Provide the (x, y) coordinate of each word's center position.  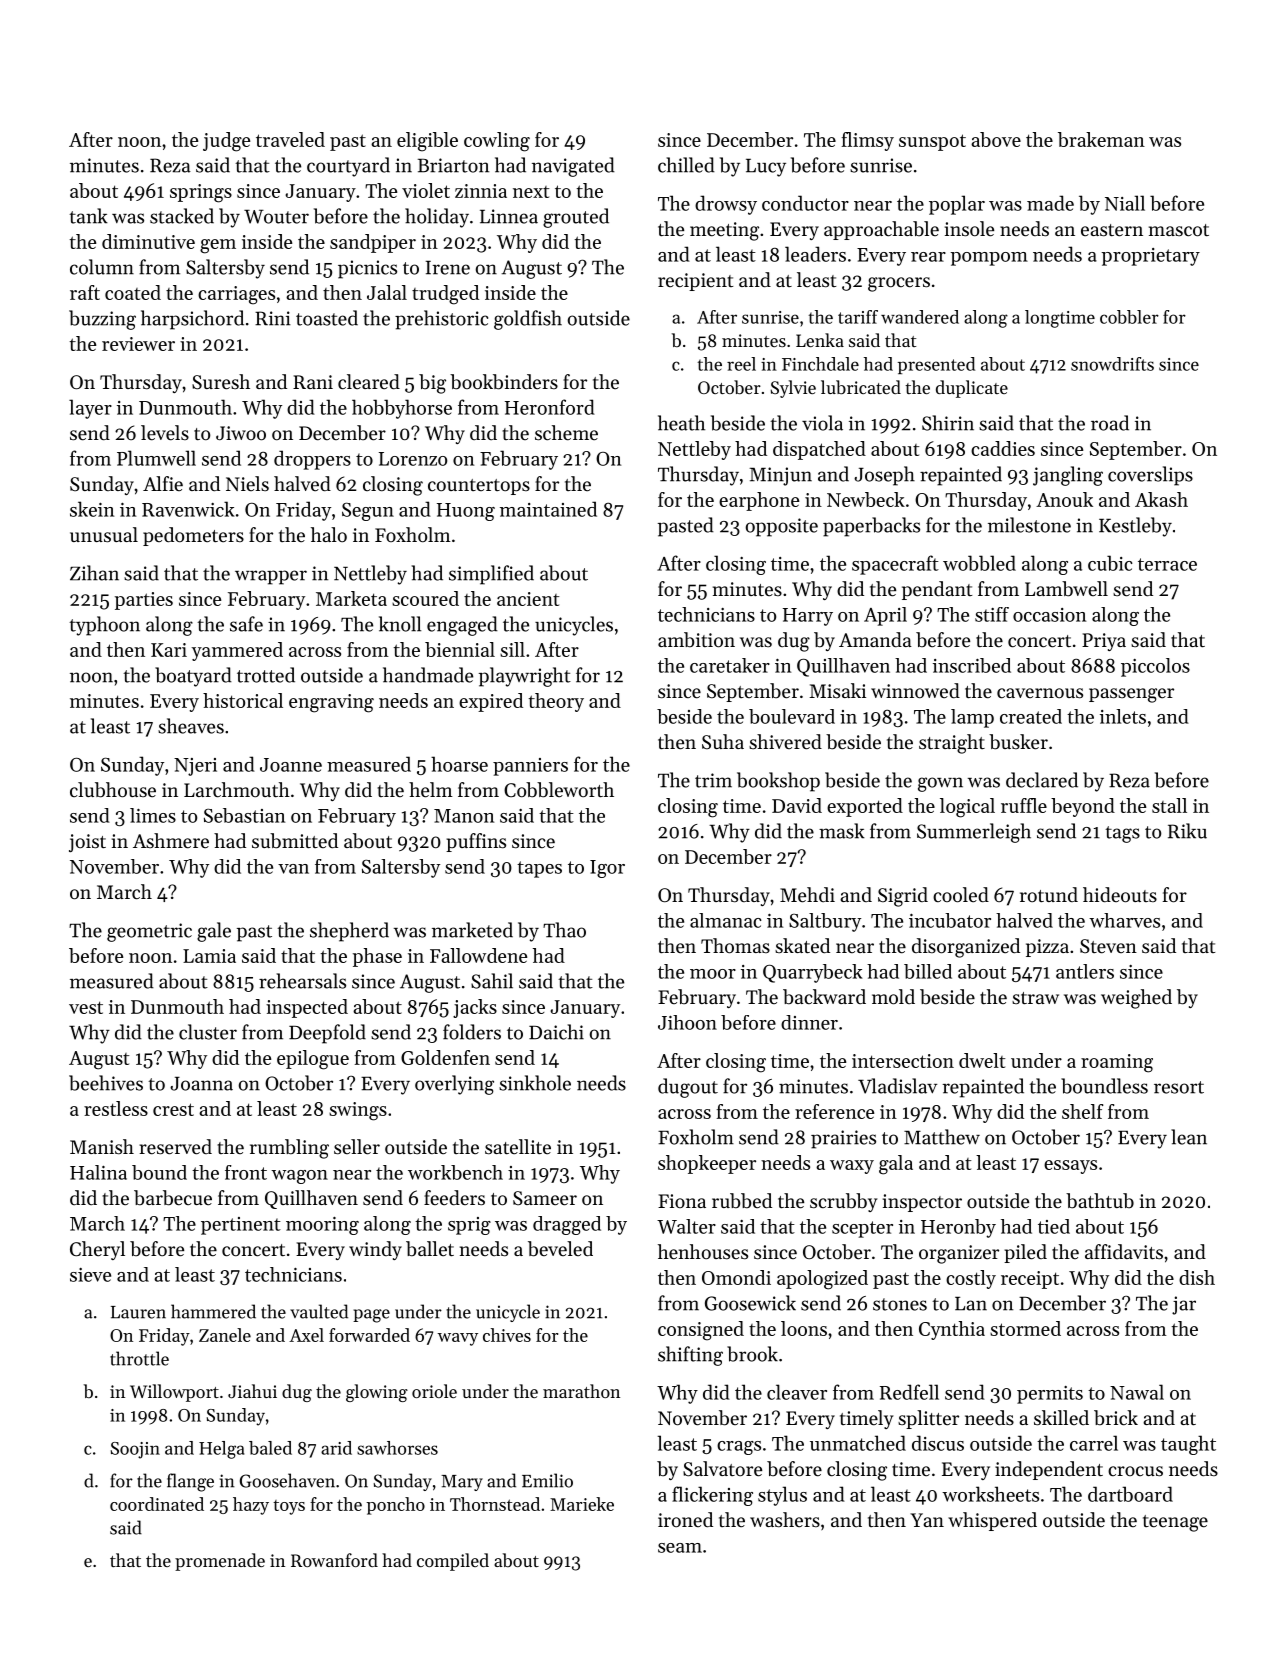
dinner (809, 1022)
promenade (220, 1562)
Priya (1104, 642)
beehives (106, 1083)
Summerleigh (974, 833)
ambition (696, 640)
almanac (726, 920)
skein (92, 509)
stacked (182, 216)
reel (741, 364)
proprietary (1150, 257)
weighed (1136, 999)
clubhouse (113, 790)
